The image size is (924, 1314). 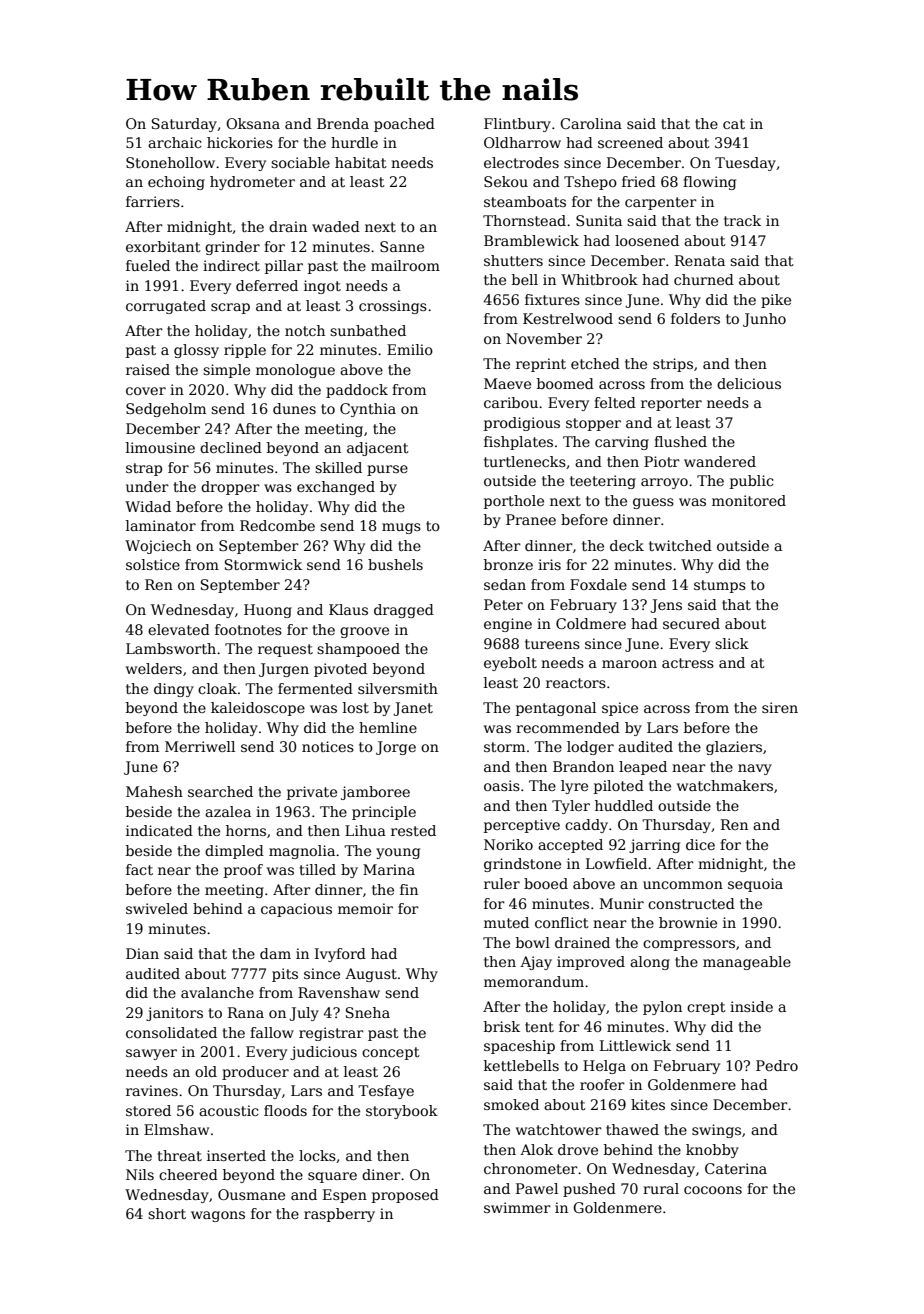 I want to click on swimmer, so click(x=517, y=1207).
